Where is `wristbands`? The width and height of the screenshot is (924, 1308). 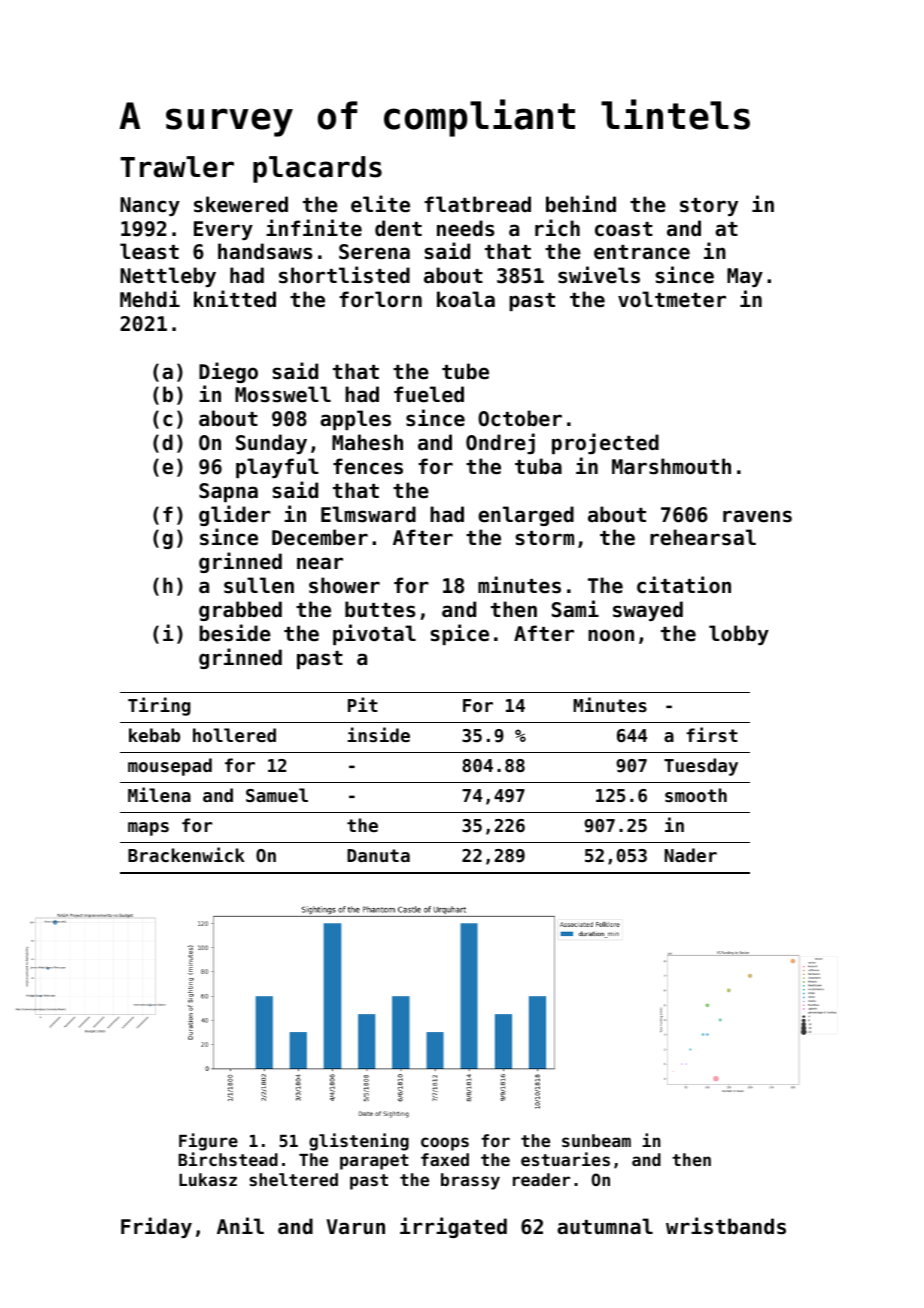 wristbands is located at coordinates (726, 1226).
